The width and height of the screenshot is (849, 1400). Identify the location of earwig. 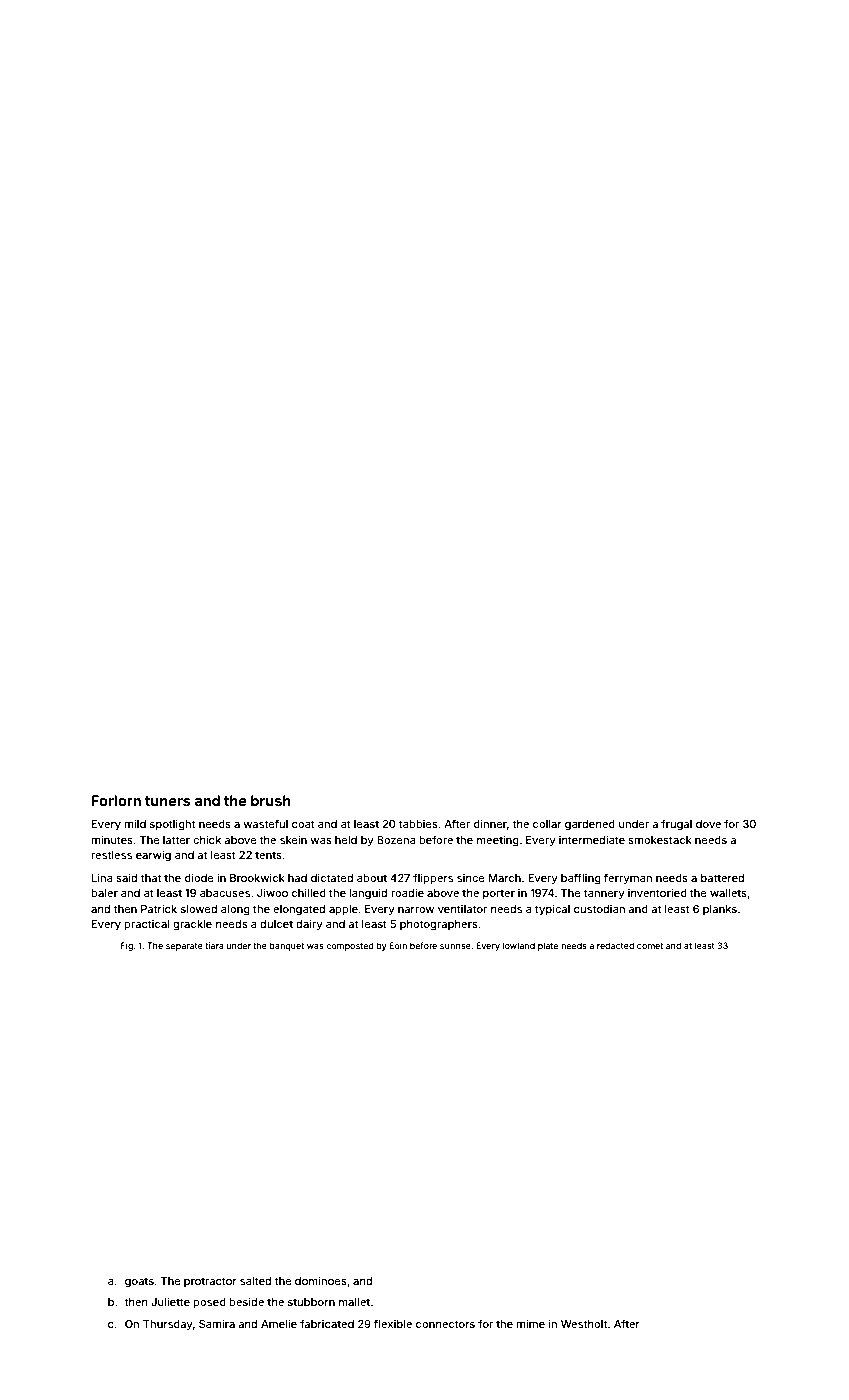
(153, 856).
